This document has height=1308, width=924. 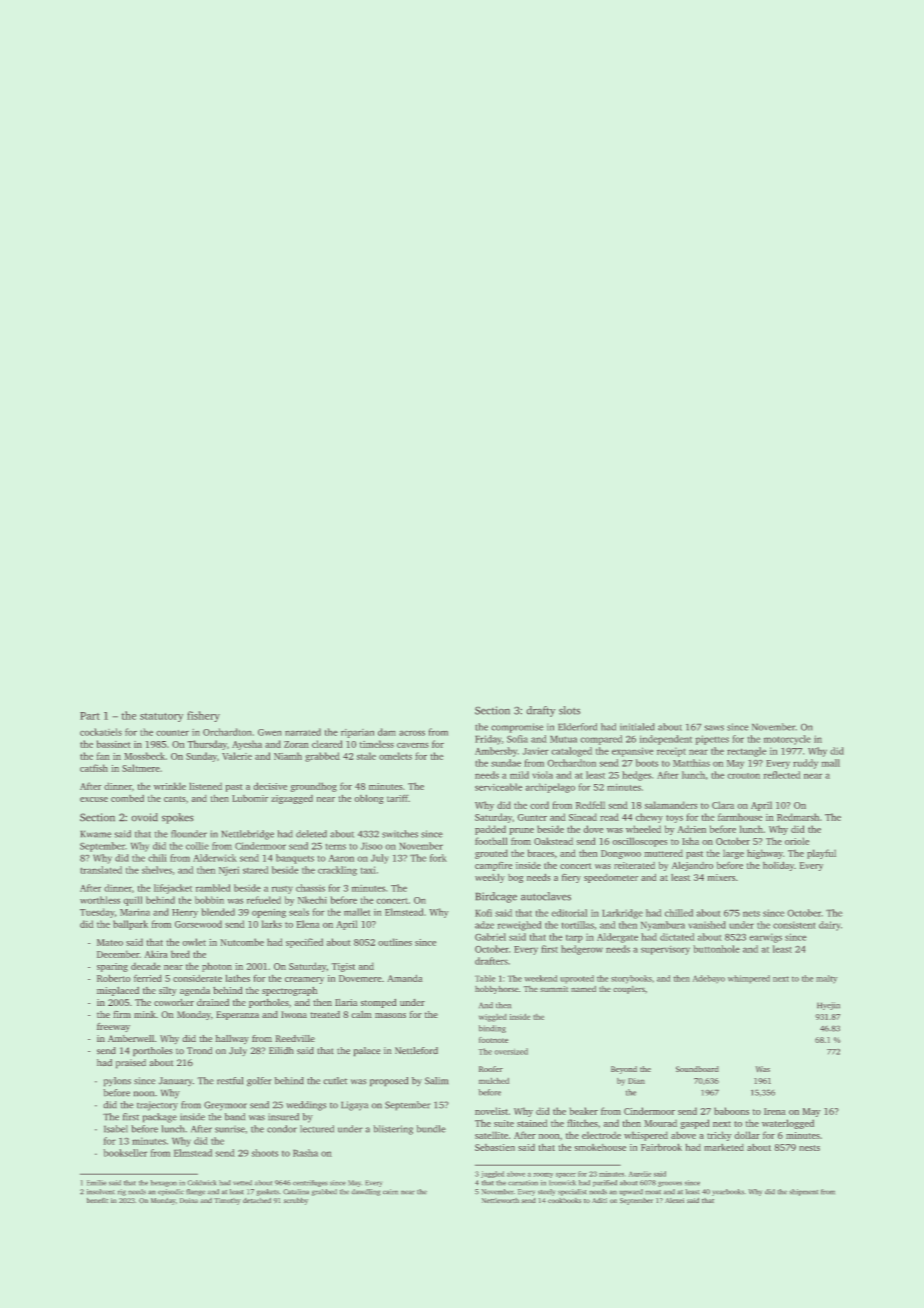 What do you see at coordinates (826, 979) in the document?
I see `malty` at bounding box center [826, 979].
